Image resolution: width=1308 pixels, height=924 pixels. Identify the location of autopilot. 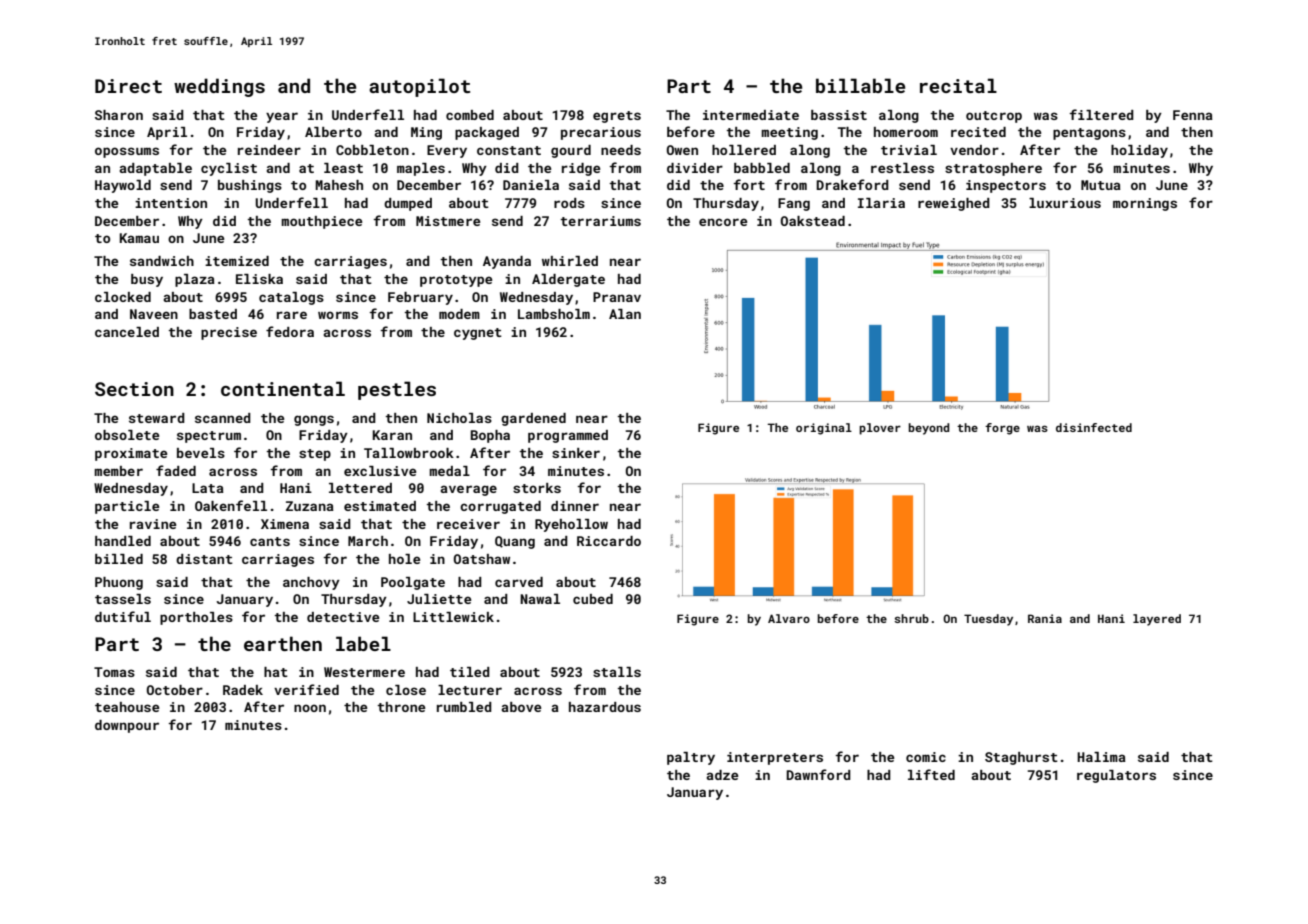
(419, 87).
